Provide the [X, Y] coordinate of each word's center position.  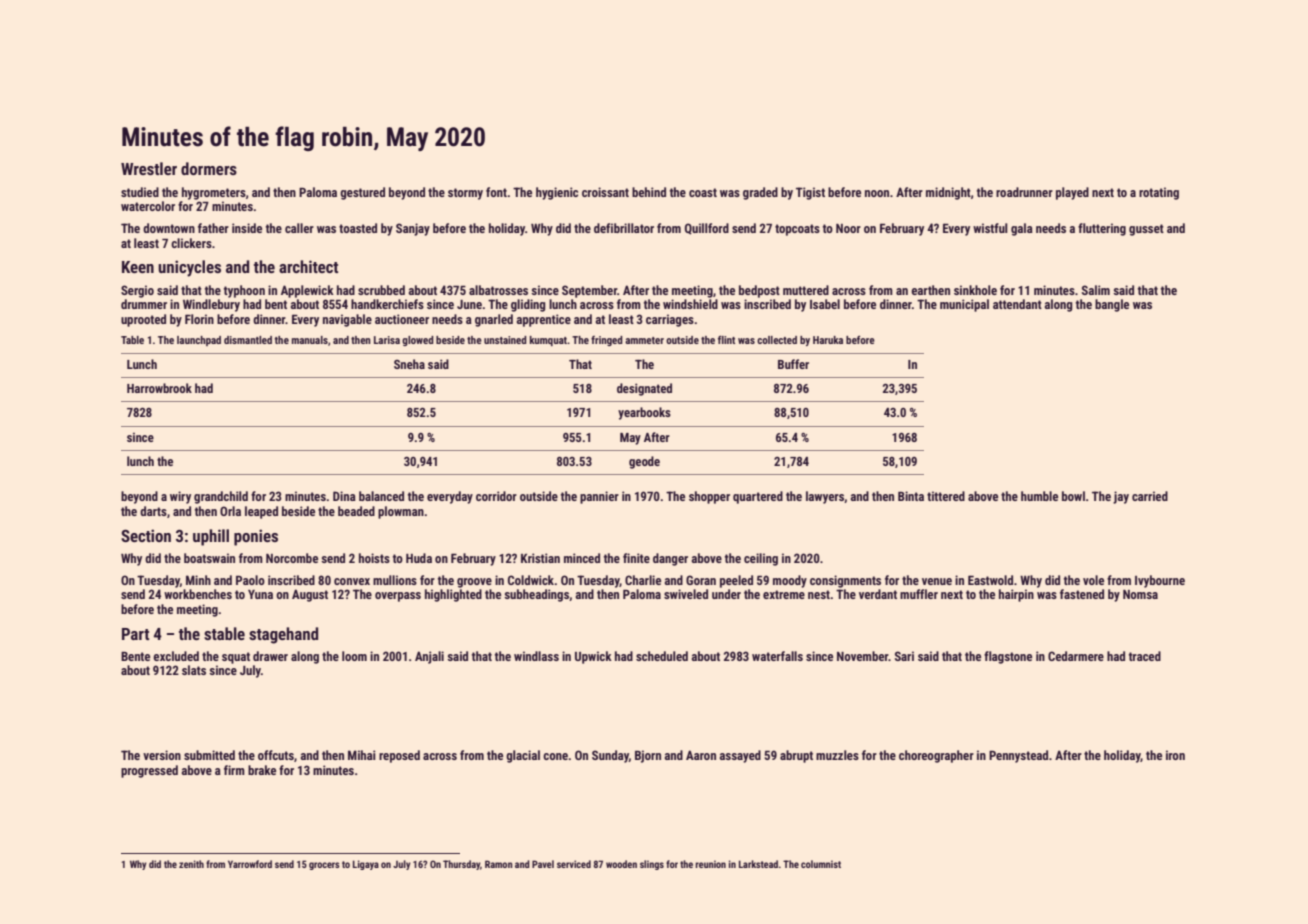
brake [262, 770]
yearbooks [644, 413]
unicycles [189, 268]
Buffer [793, 364]
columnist [821, 864]
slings [652, 865]
